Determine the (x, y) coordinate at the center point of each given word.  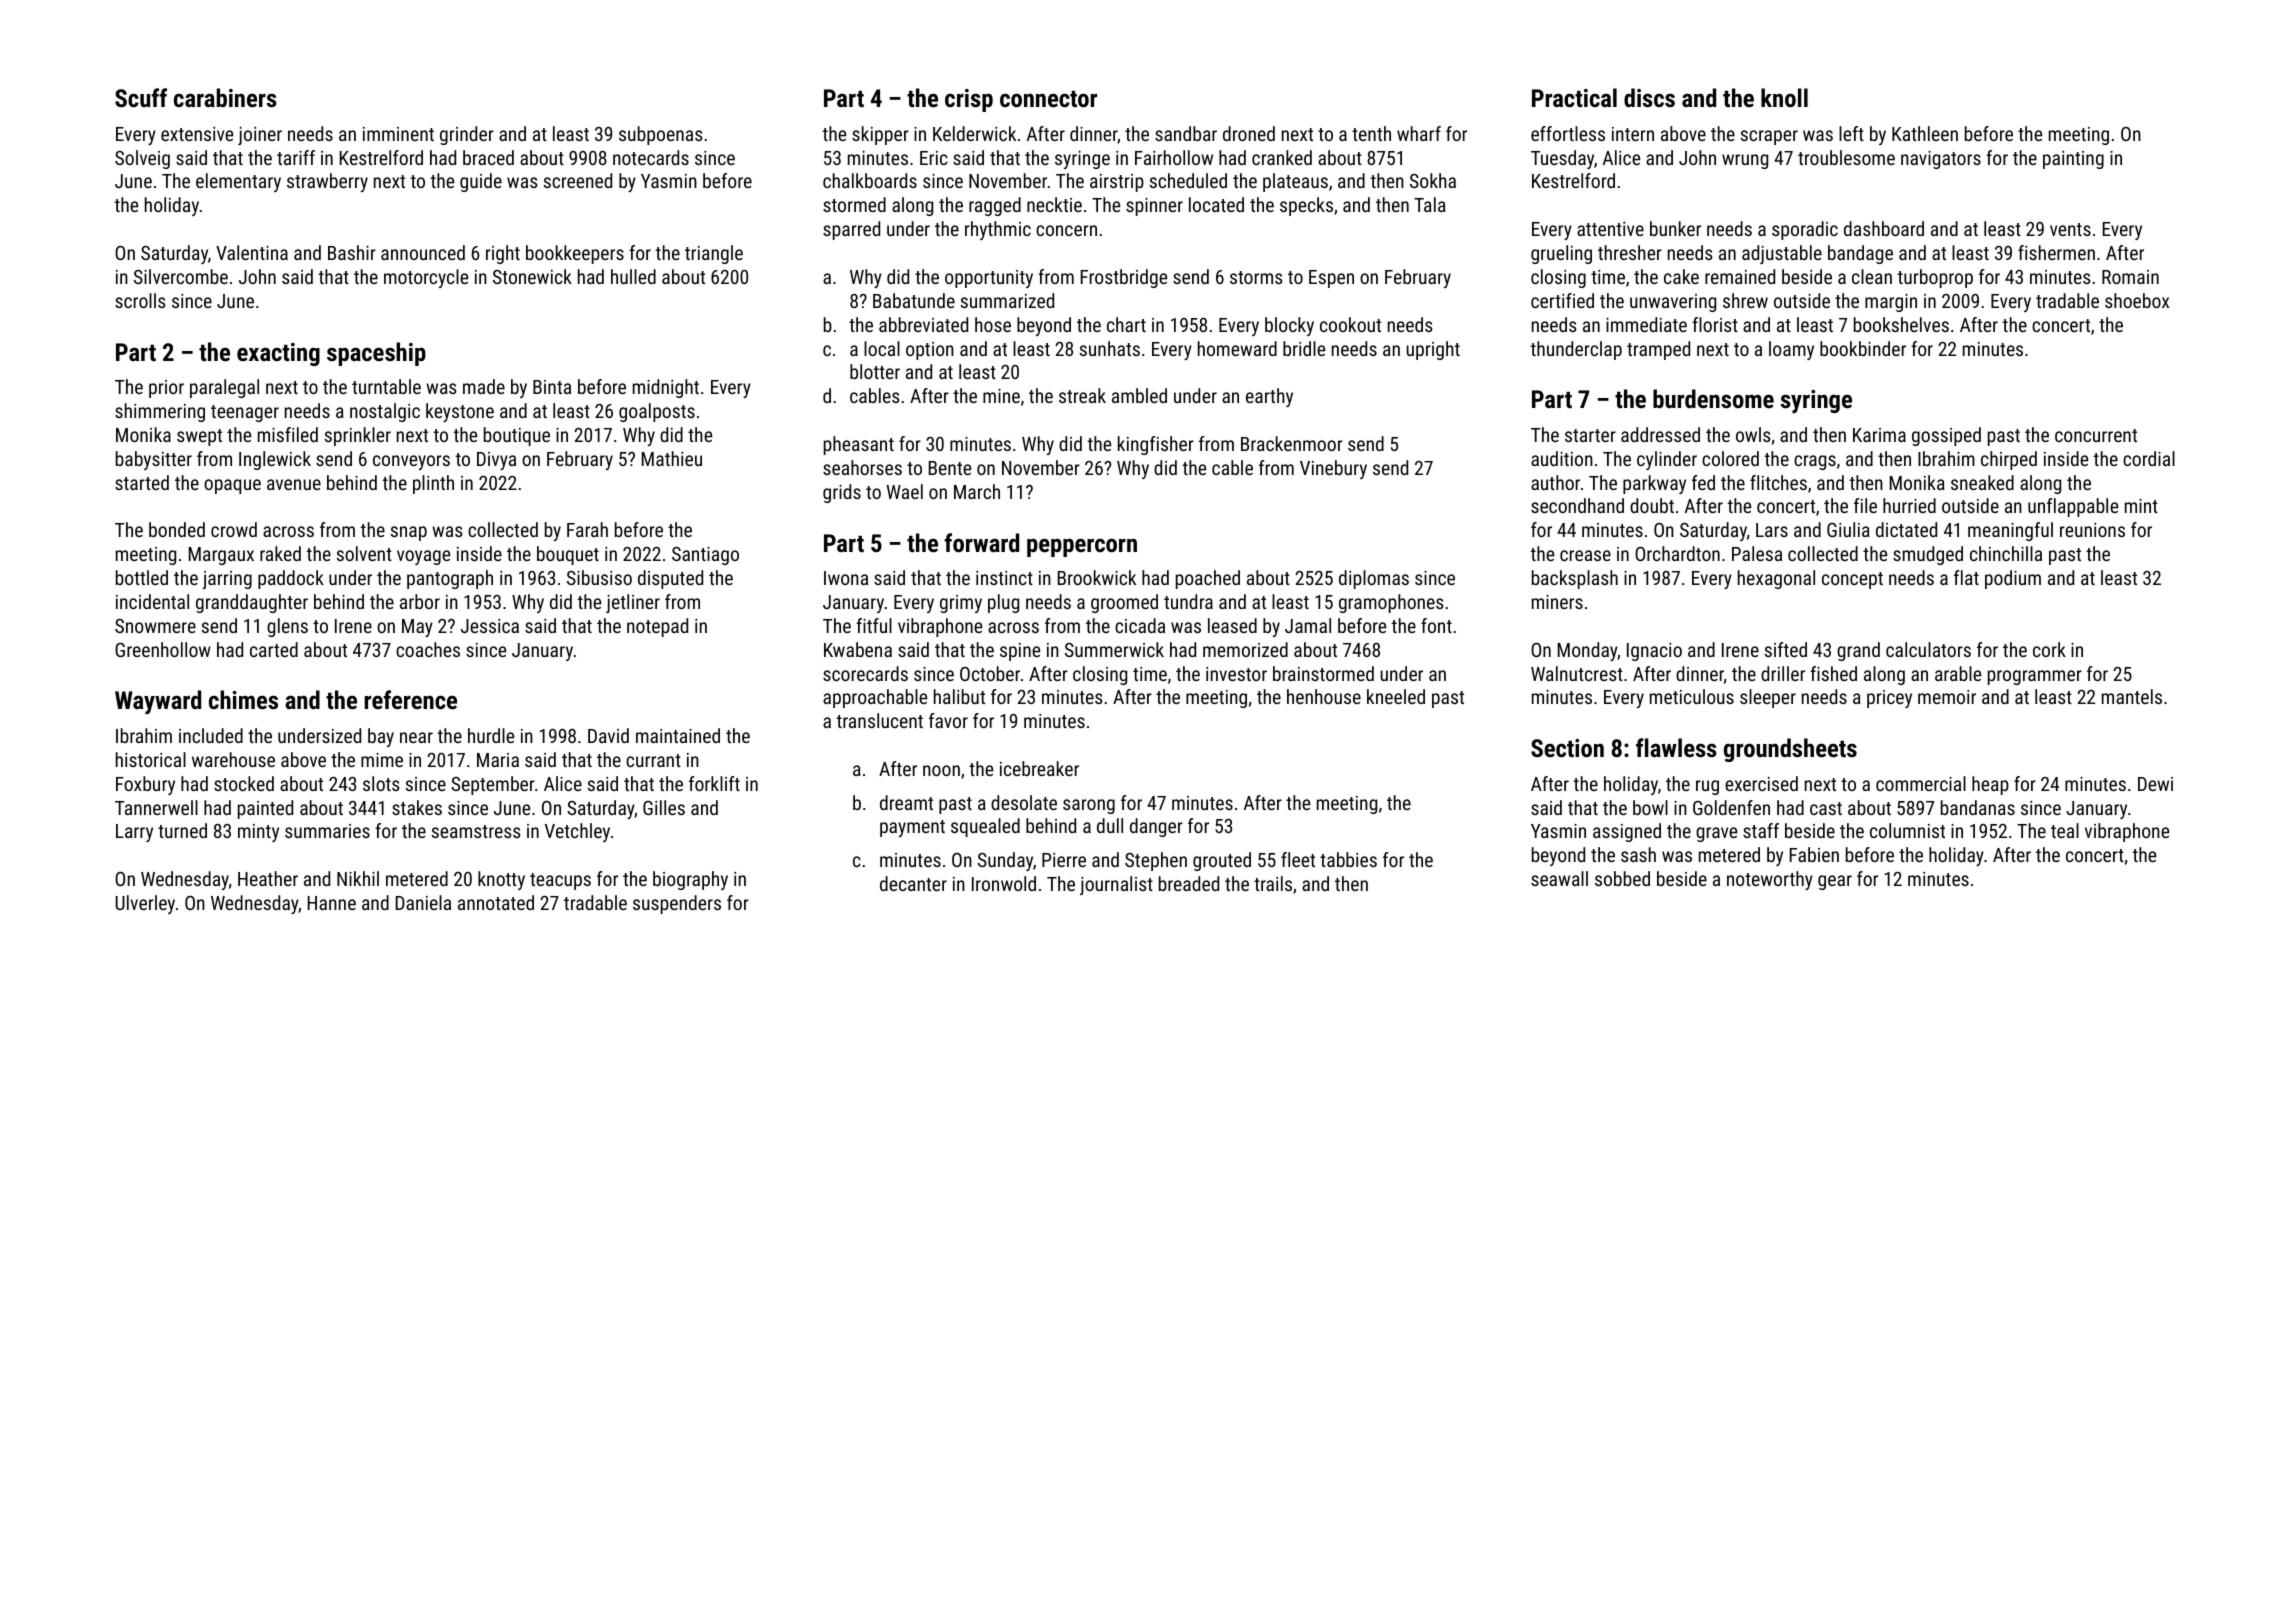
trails (1273, 883)
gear (1835, 882)
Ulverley (145, 904)
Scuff (141, 97)
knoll (1784, 97)
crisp (969, 100)
